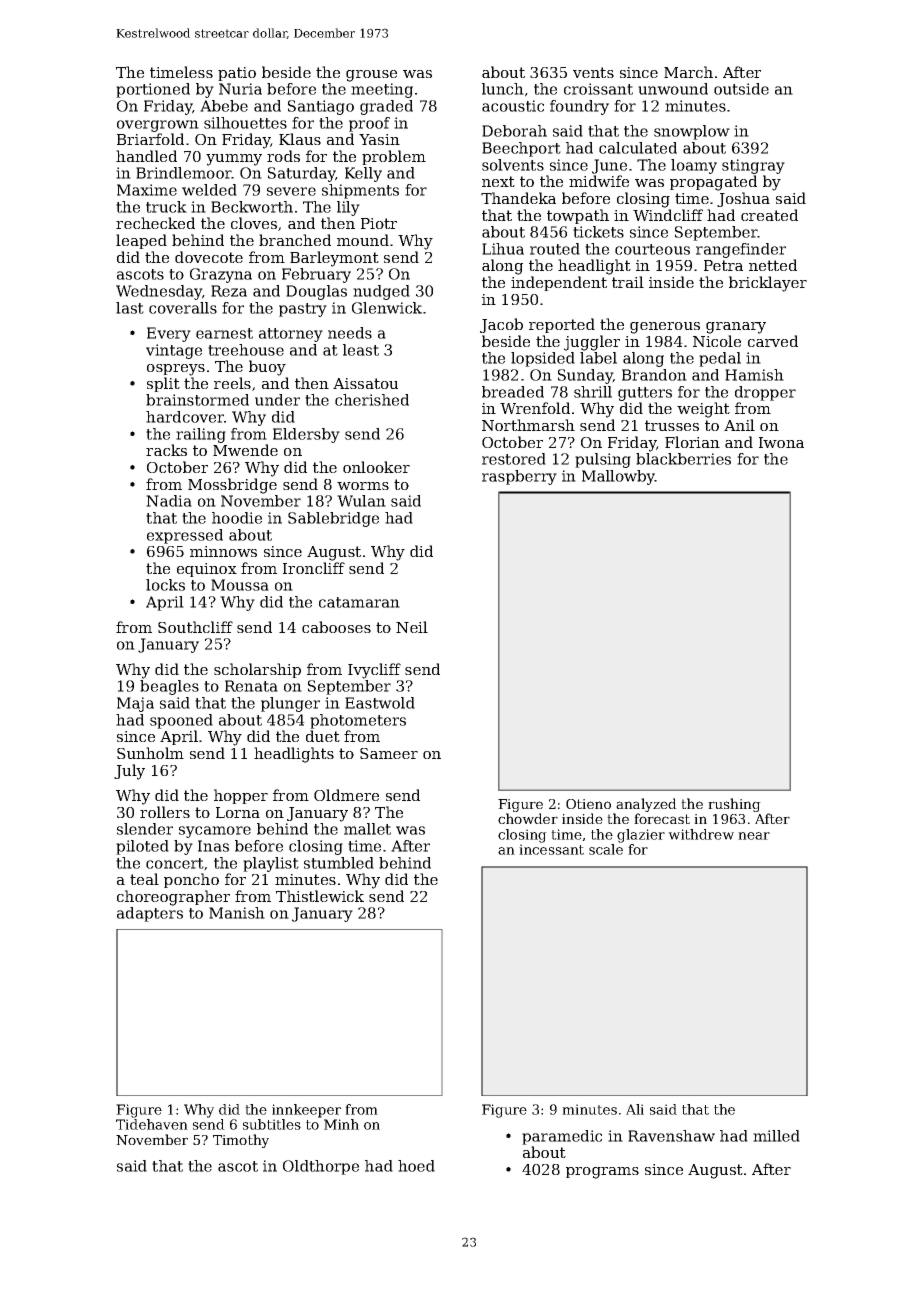 This screenshot has width=924, height=1308. What do you see at coordinates (150, 914) in the screenshot?
I see `adapters` at bounding box center [150, 914].
